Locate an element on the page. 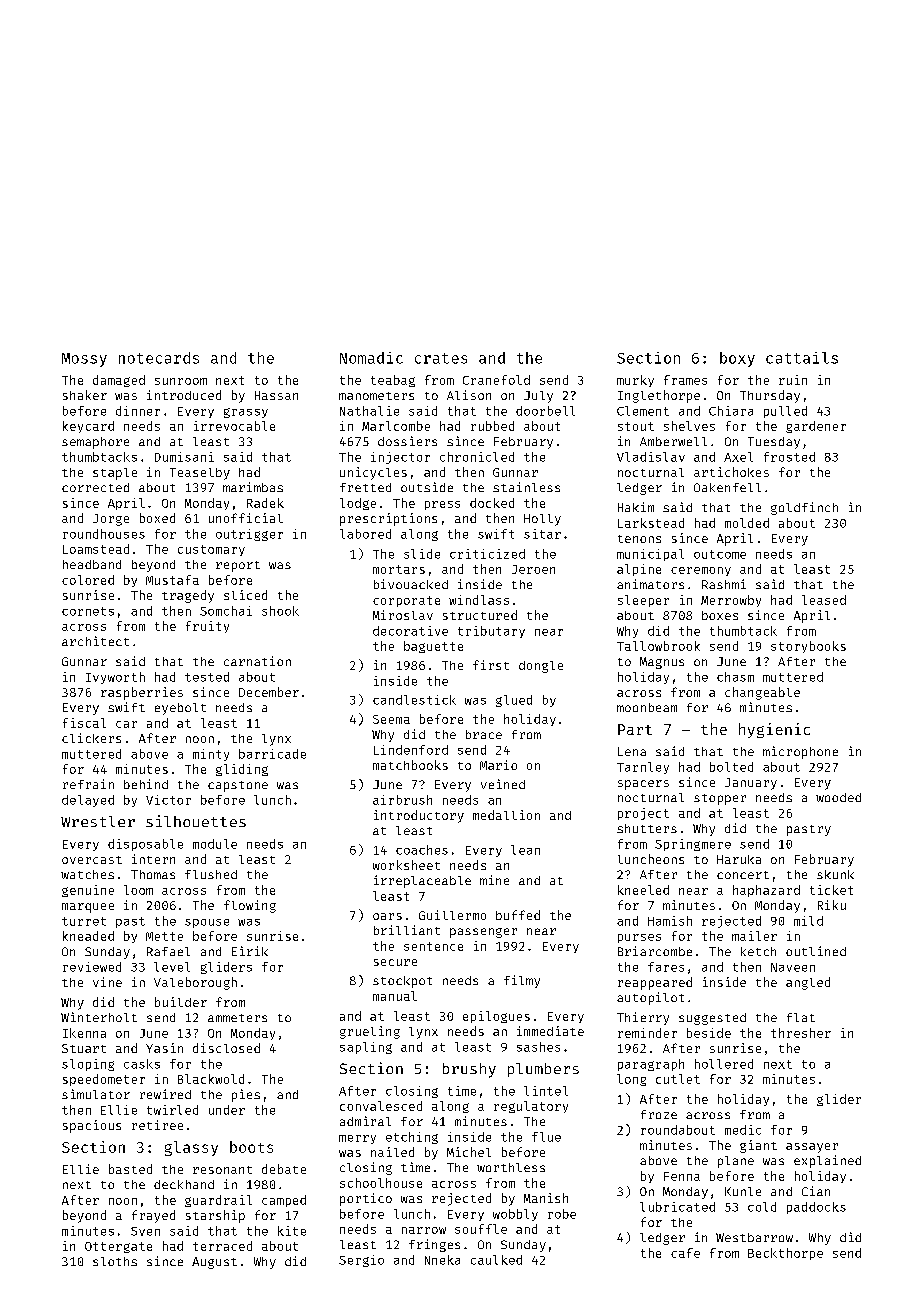  medic is located at coordinates (743, 1130).
